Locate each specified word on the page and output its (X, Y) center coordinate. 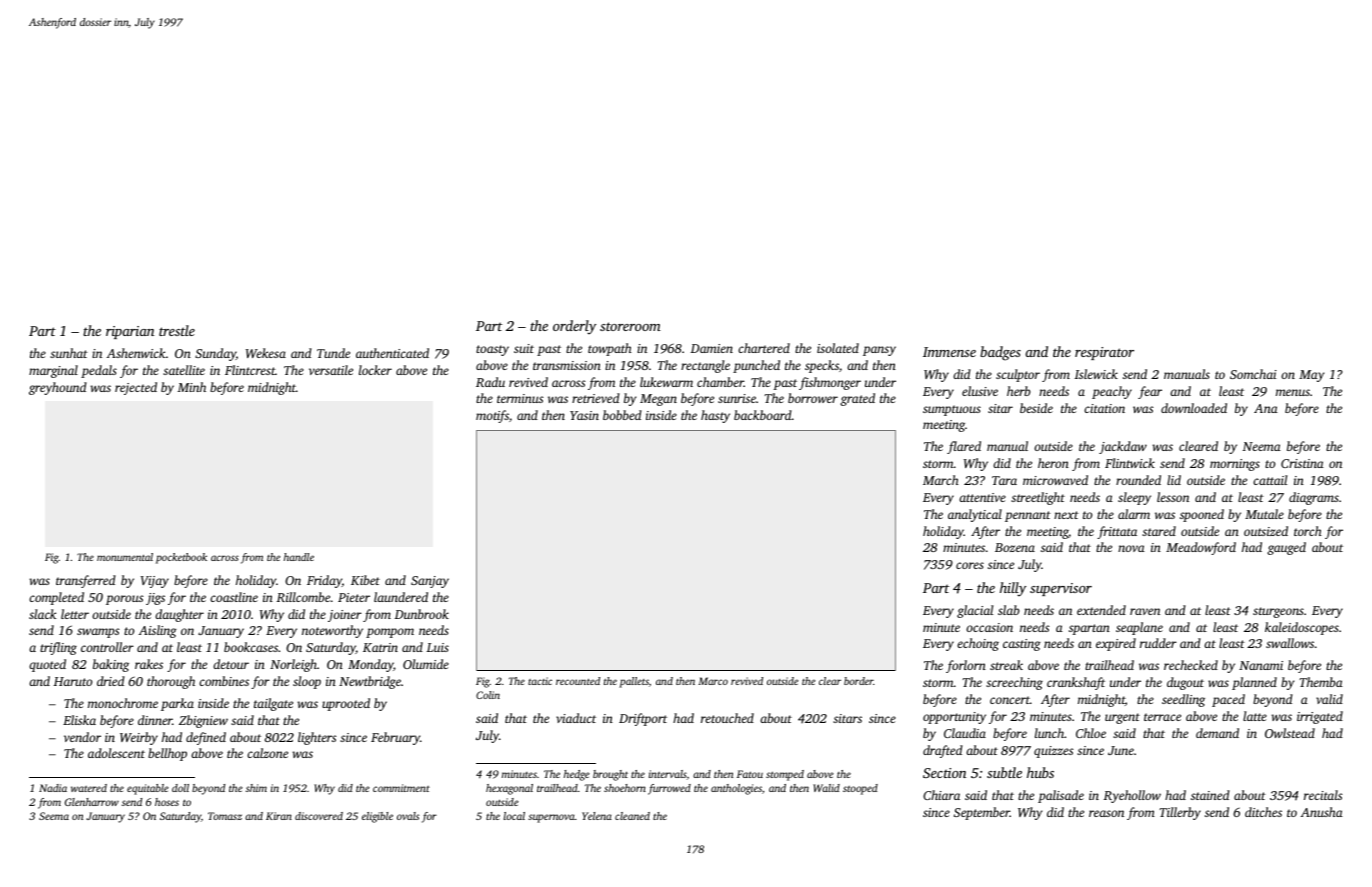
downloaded (1194, 408)
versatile (331, 370)
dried (111, 681)
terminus (520, 398)
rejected (136, 388)
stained (1210, 795)
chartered (764, 348)
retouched (727, 718)
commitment (401, 788)
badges (1000, 353)
